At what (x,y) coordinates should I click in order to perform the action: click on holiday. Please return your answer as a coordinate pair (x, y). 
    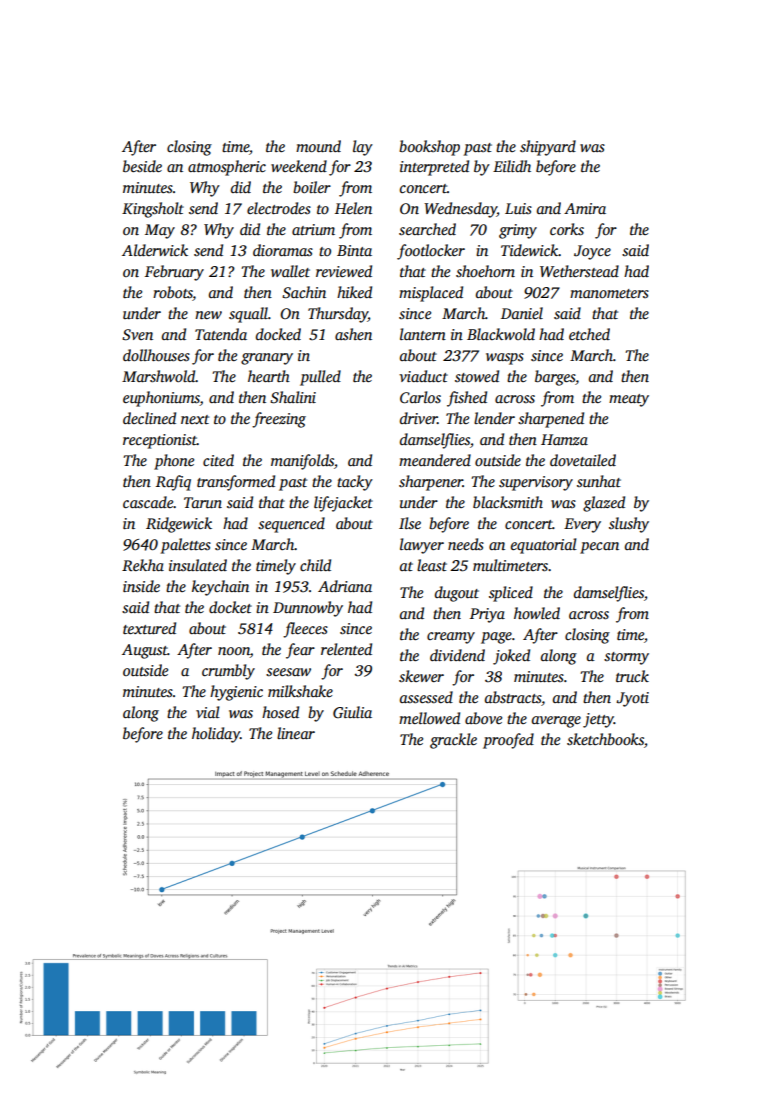
    Looking at the image, I should click on (216, 735).
